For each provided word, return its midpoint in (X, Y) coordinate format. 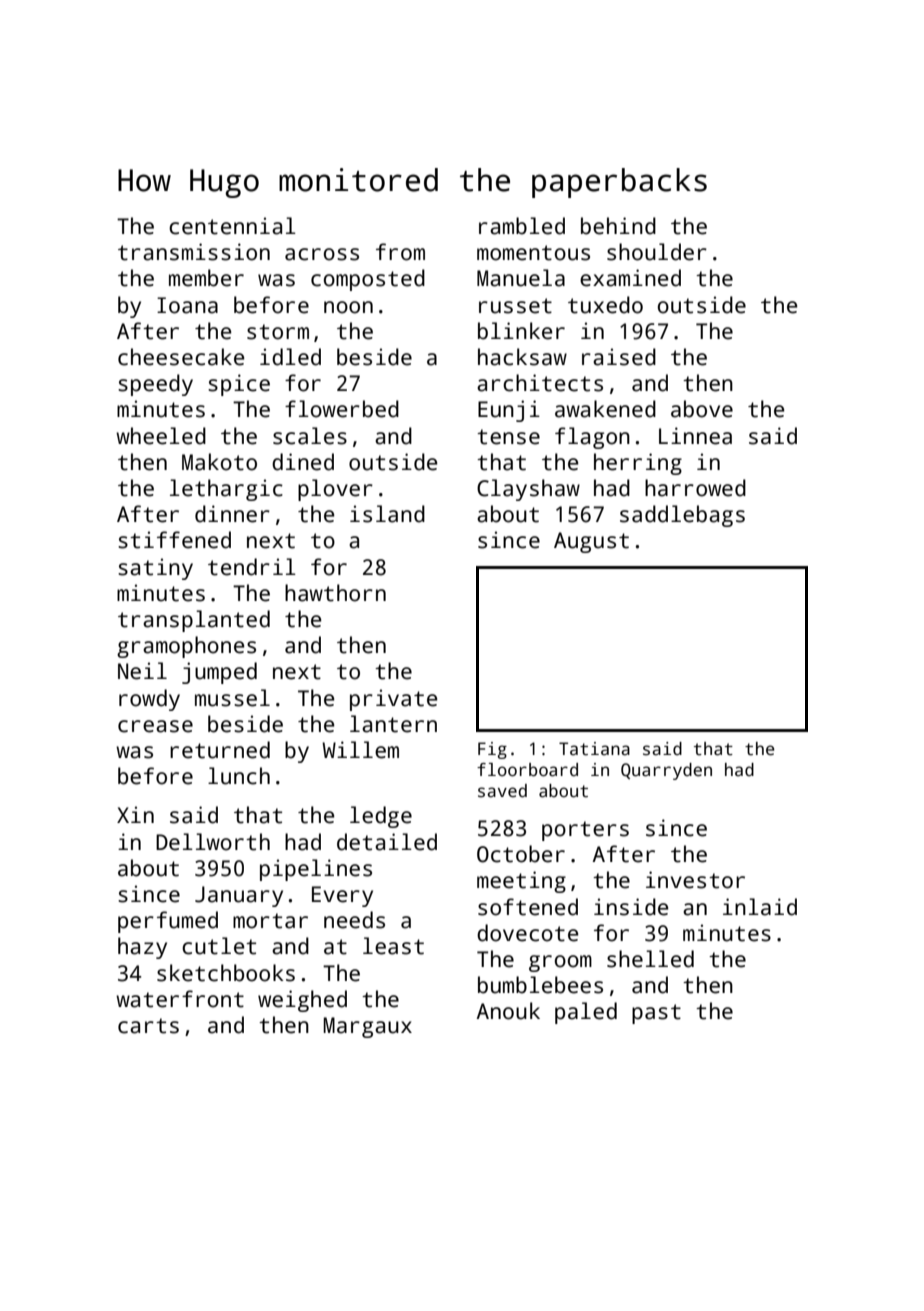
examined (630, 278)
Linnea (695, 436)
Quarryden (666, 771)
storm (278, 332)
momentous (533, 253)
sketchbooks (226, 973)
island (387, 514)
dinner (232, 514)
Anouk (508, 1011)
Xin (135, 814)
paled (586, 1013)
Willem (360, 750)
